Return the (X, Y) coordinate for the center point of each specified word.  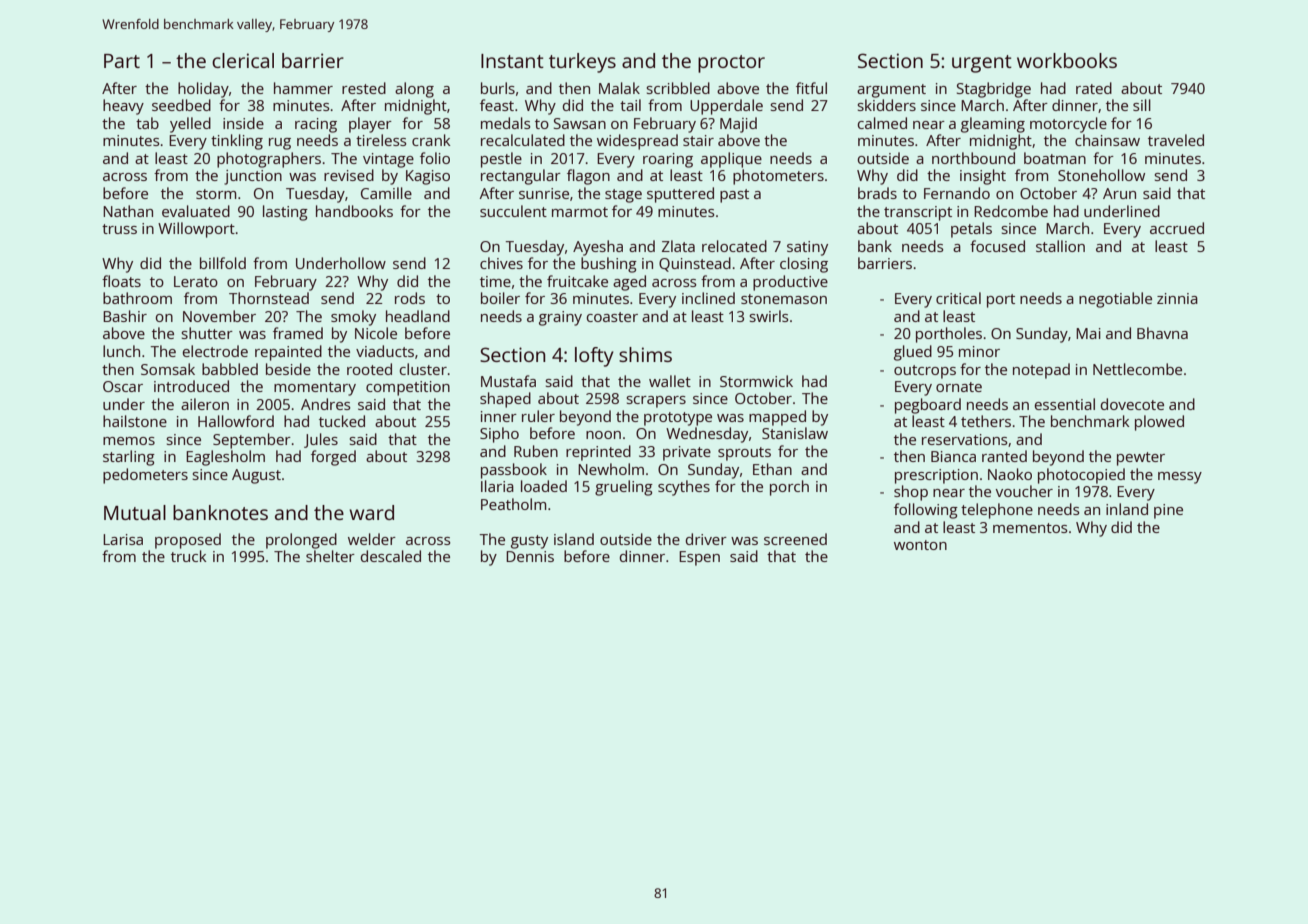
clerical (243, 60)
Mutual (135, 512)
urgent (982, 64)
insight (983, 177)
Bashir (125, 316)
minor (979, 351)
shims (645, 354)
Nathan (128, 211)
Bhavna (1162, 333)
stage (623, 196)
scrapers (656, 402)
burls (498, 88)
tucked (342, 421)
